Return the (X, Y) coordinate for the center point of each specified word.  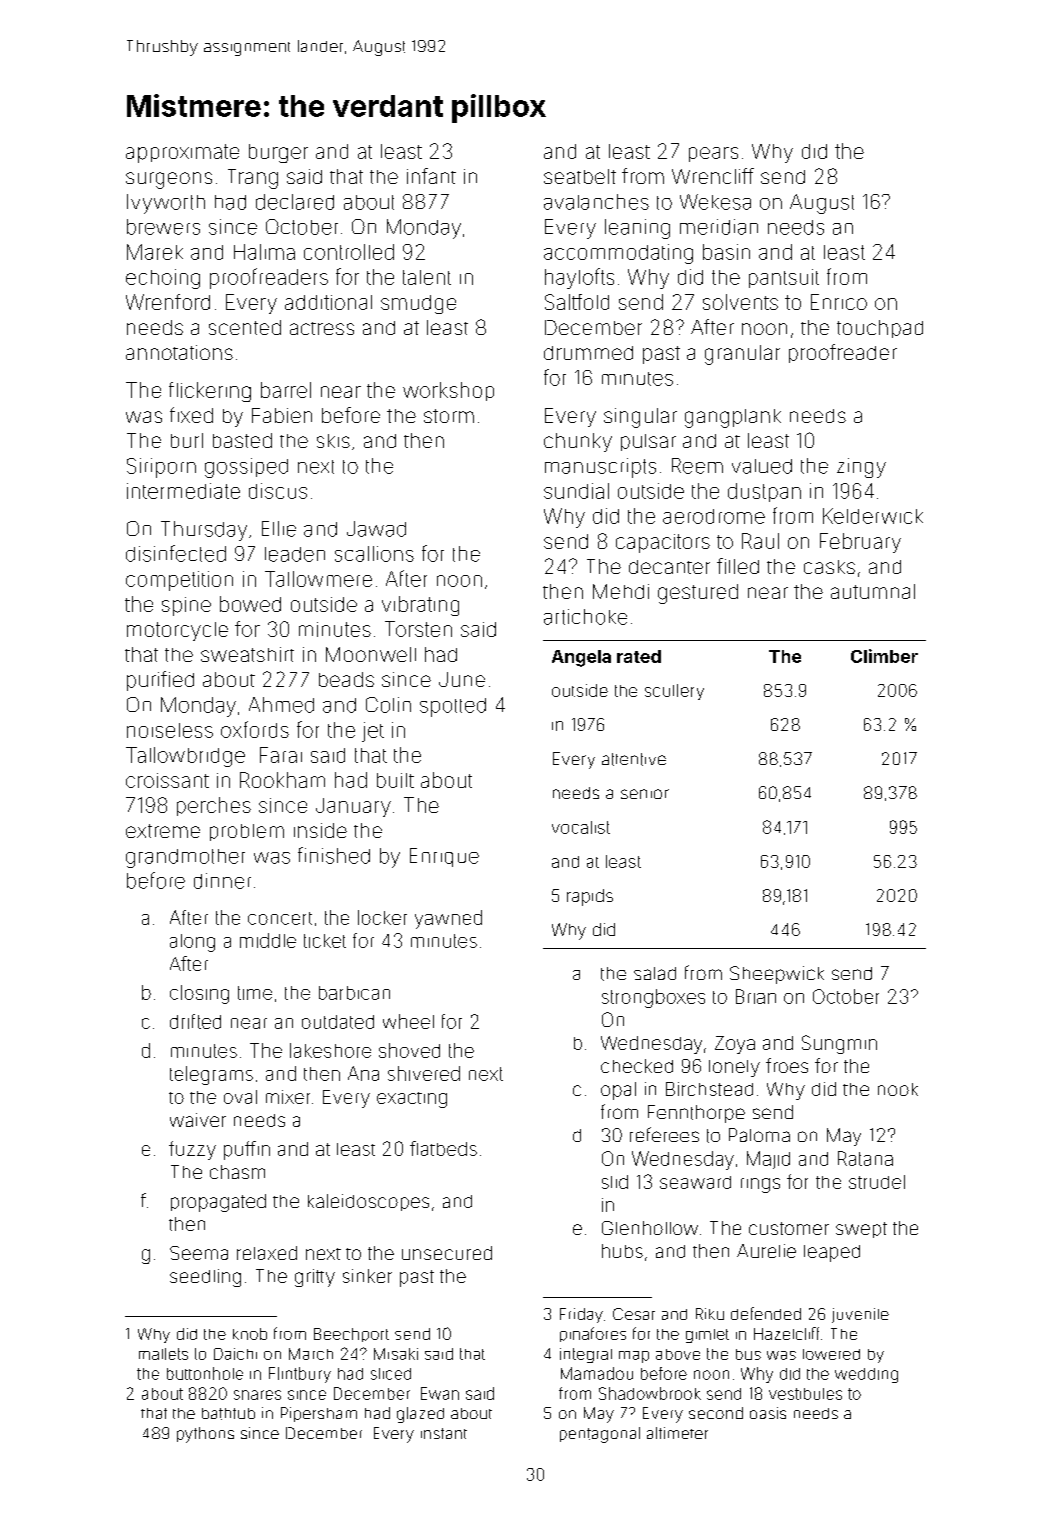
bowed (250, 604)
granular (742, 355)
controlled (349, 252)
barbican (354, 993)
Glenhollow (650, 1228)
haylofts (579, 278)
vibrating (420, 606)
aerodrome (714, 516)
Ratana (865, 1158)
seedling (205, 1278)
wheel (408, 1021)
